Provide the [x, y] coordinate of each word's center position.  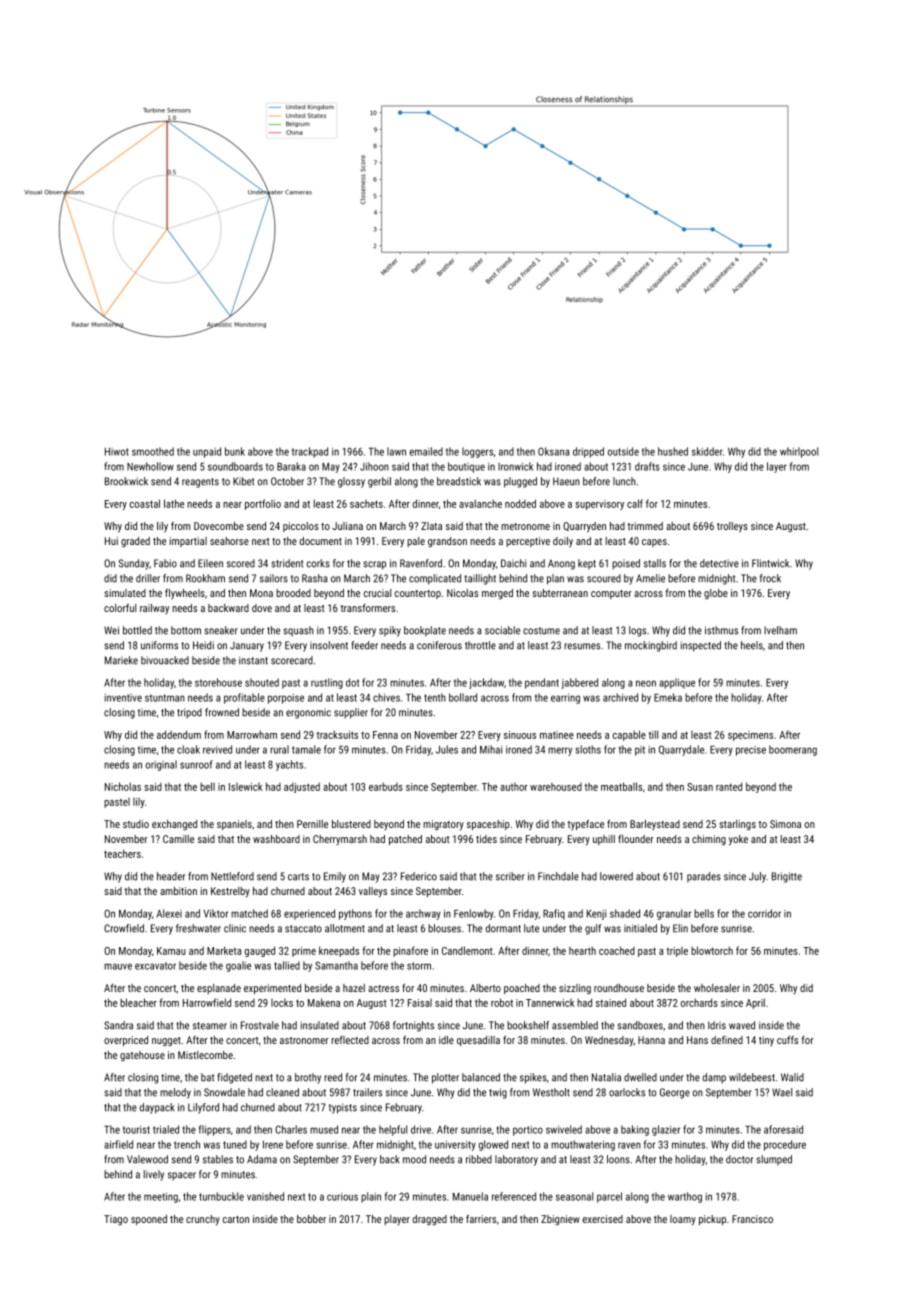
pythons [355, 914]
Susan [700, 787]
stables [218, 1159]
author [514, 787]
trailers [367, 1092]
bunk [235, 451]
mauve [118, 966]
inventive [123, 698]
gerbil [379, 482]
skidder [707, 451]
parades [704, 877]
